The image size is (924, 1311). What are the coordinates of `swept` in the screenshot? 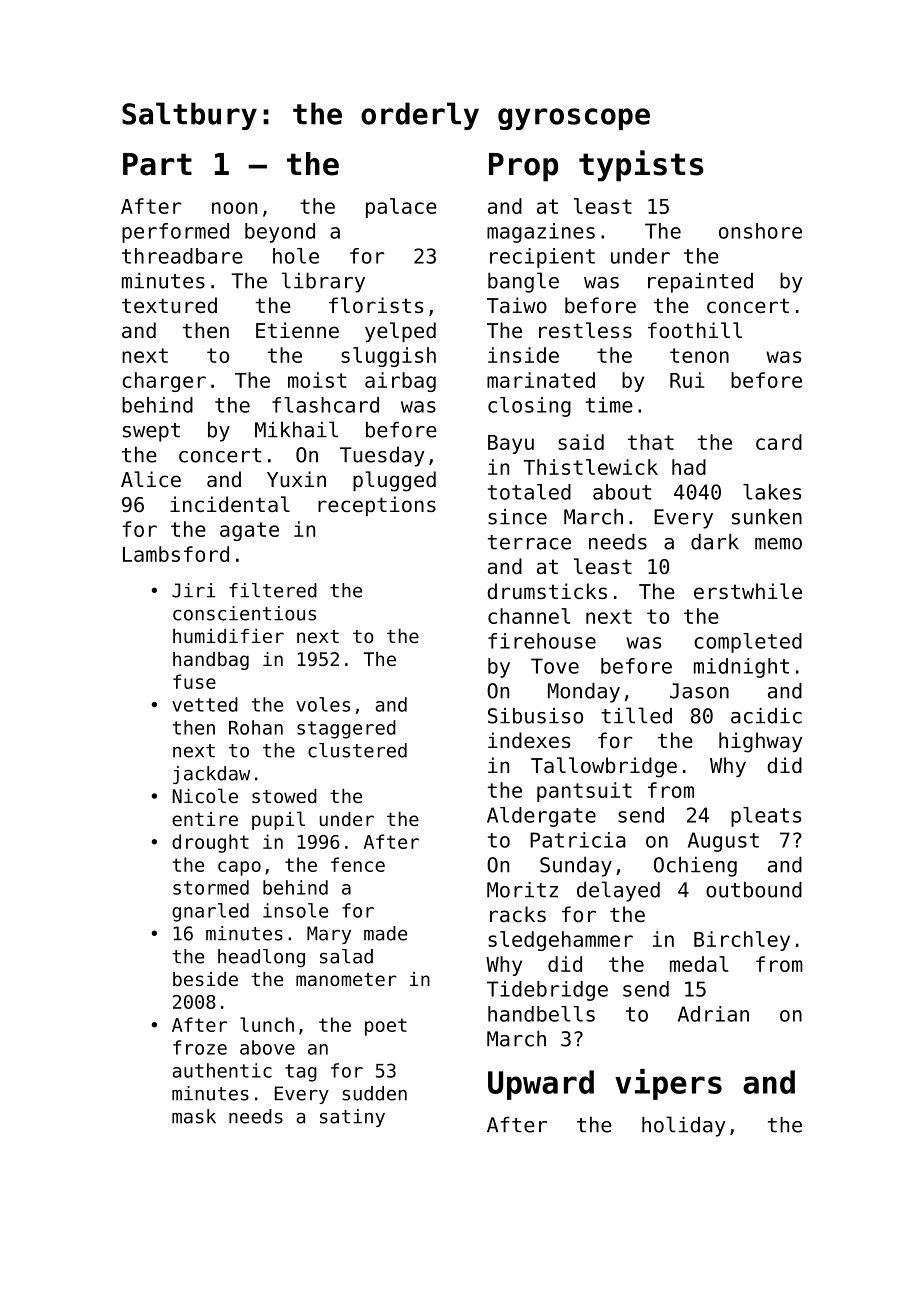 It's located at (151, 432).
